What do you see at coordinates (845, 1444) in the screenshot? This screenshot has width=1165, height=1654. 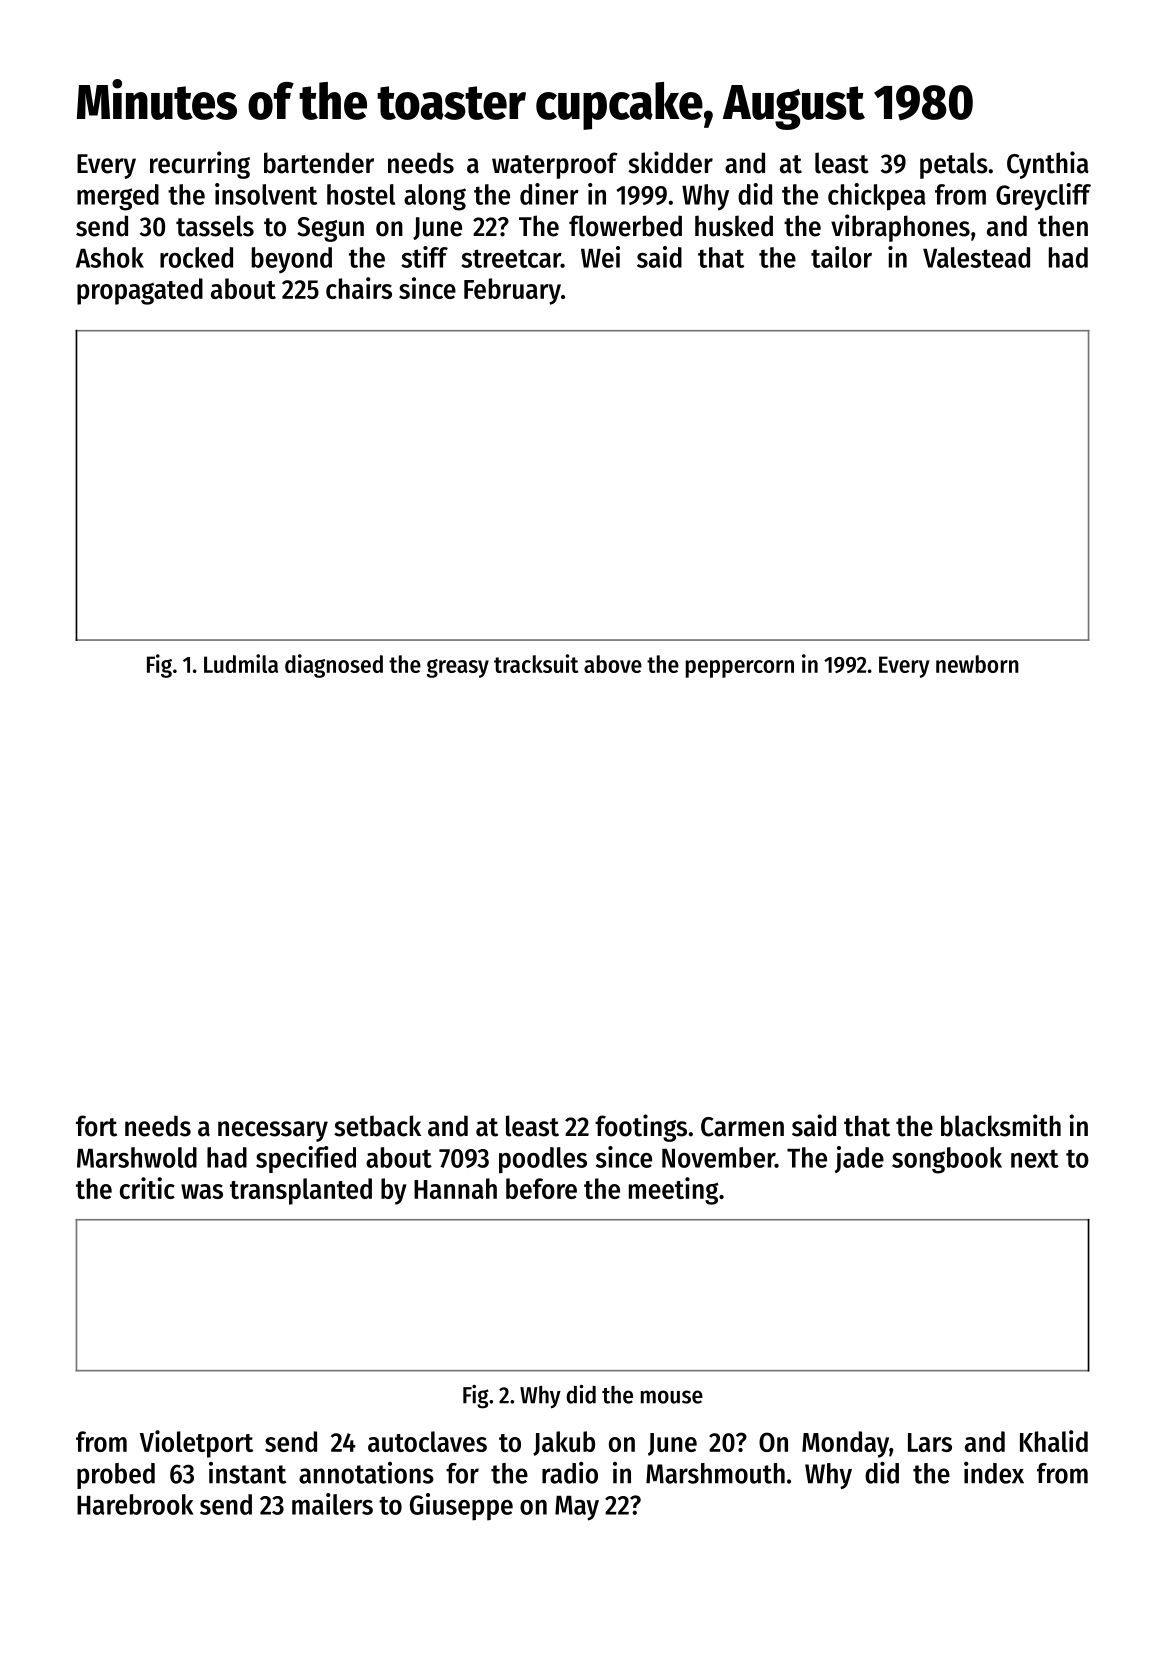 I see `Monday` at bounding box center [845, 1444].
